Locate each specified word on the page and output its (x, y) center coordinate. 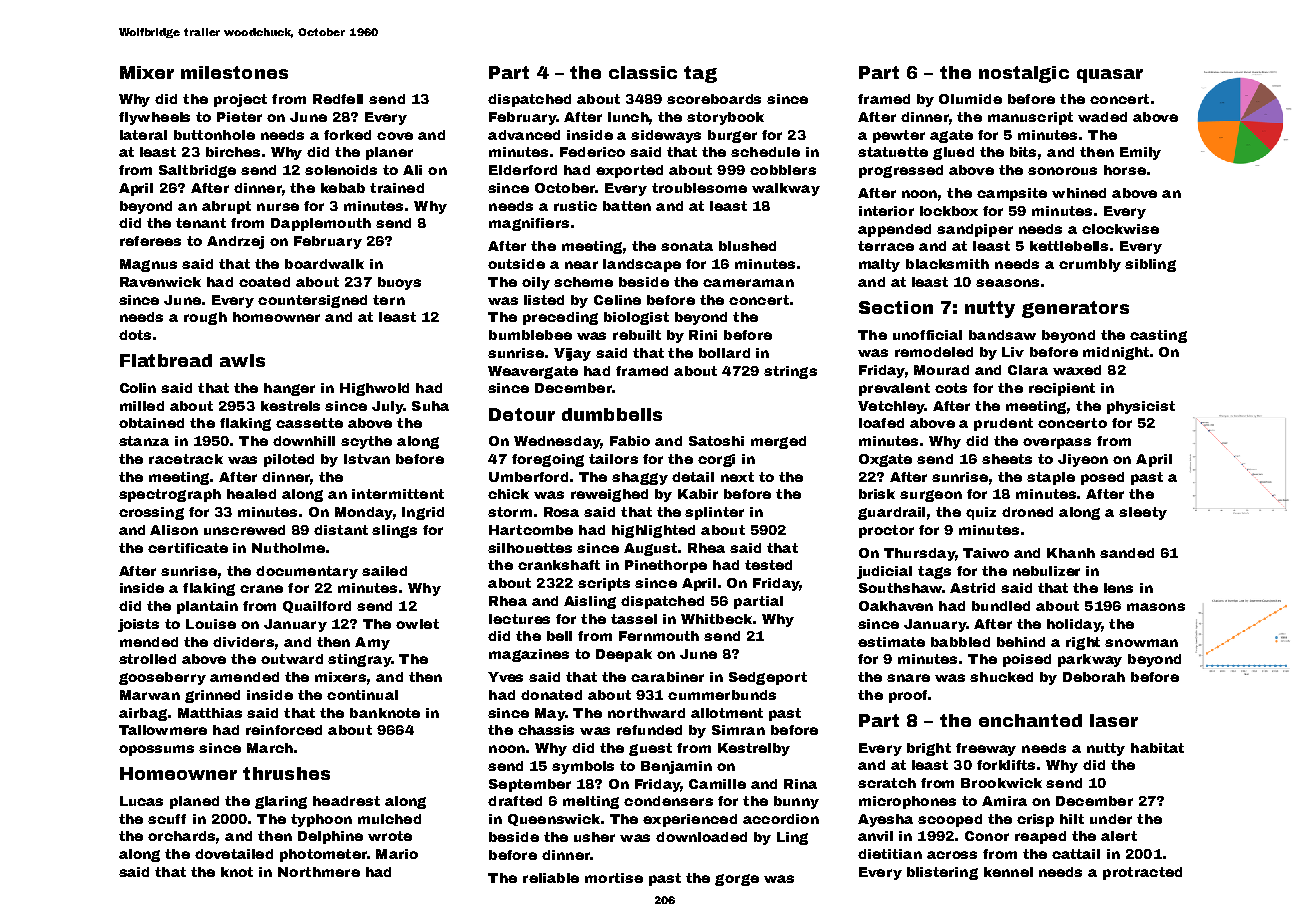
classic (643, 72)
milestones (234, 72)
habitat (1157, 748)
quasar (1110, 76)
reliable (551, 878)
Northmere (319, 872)
